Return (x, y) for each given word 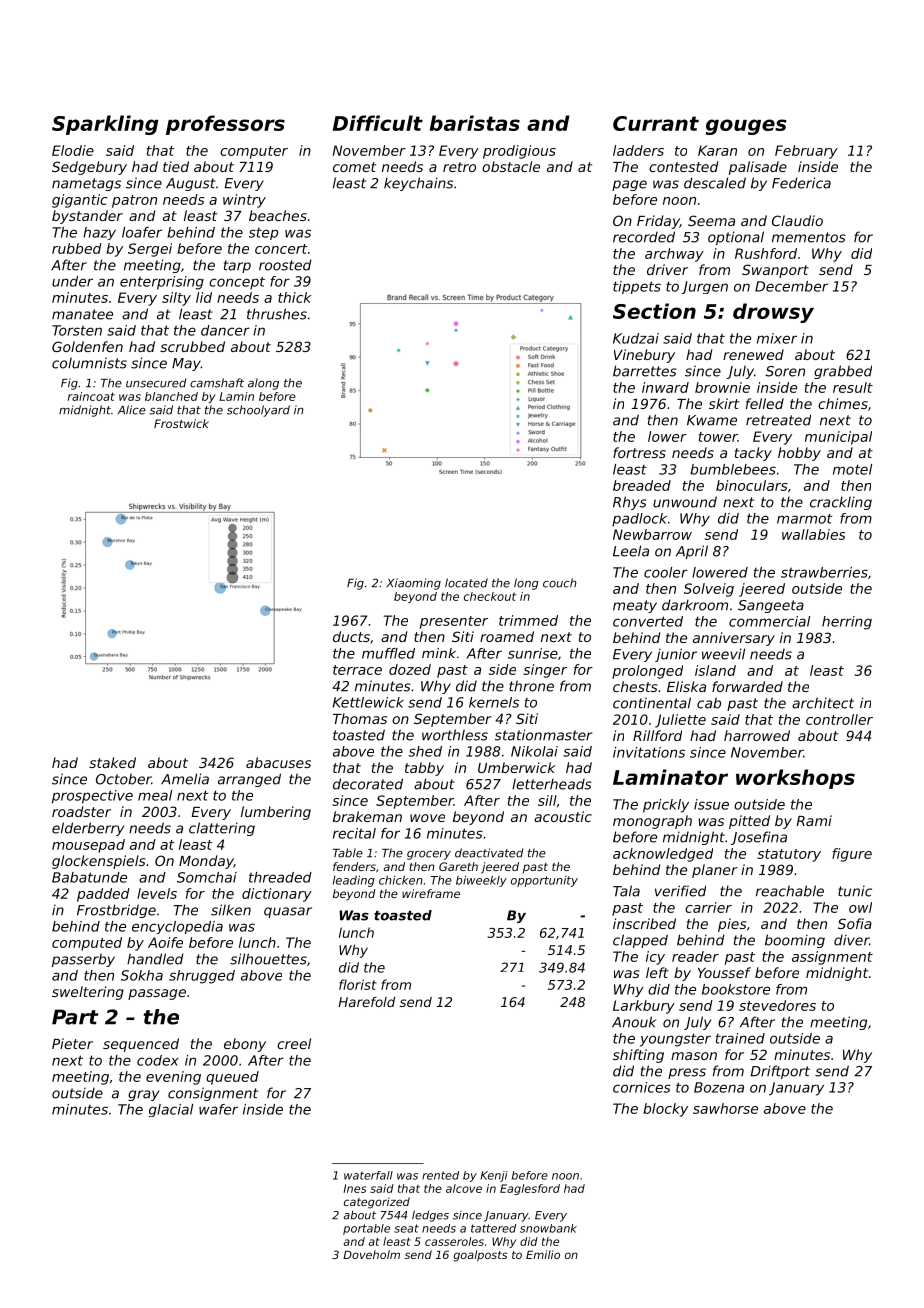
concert (281, 249)
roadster (81, 811)
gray (143, 1095)
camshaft (217, 383)
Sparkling (105, 125)
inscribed (644, 923)
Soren (785, 371)
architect (823, 703)
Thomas (360, 718)
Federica (801, 183)
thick (294, 297)
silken (231, 910)
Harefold (366, 1002)
